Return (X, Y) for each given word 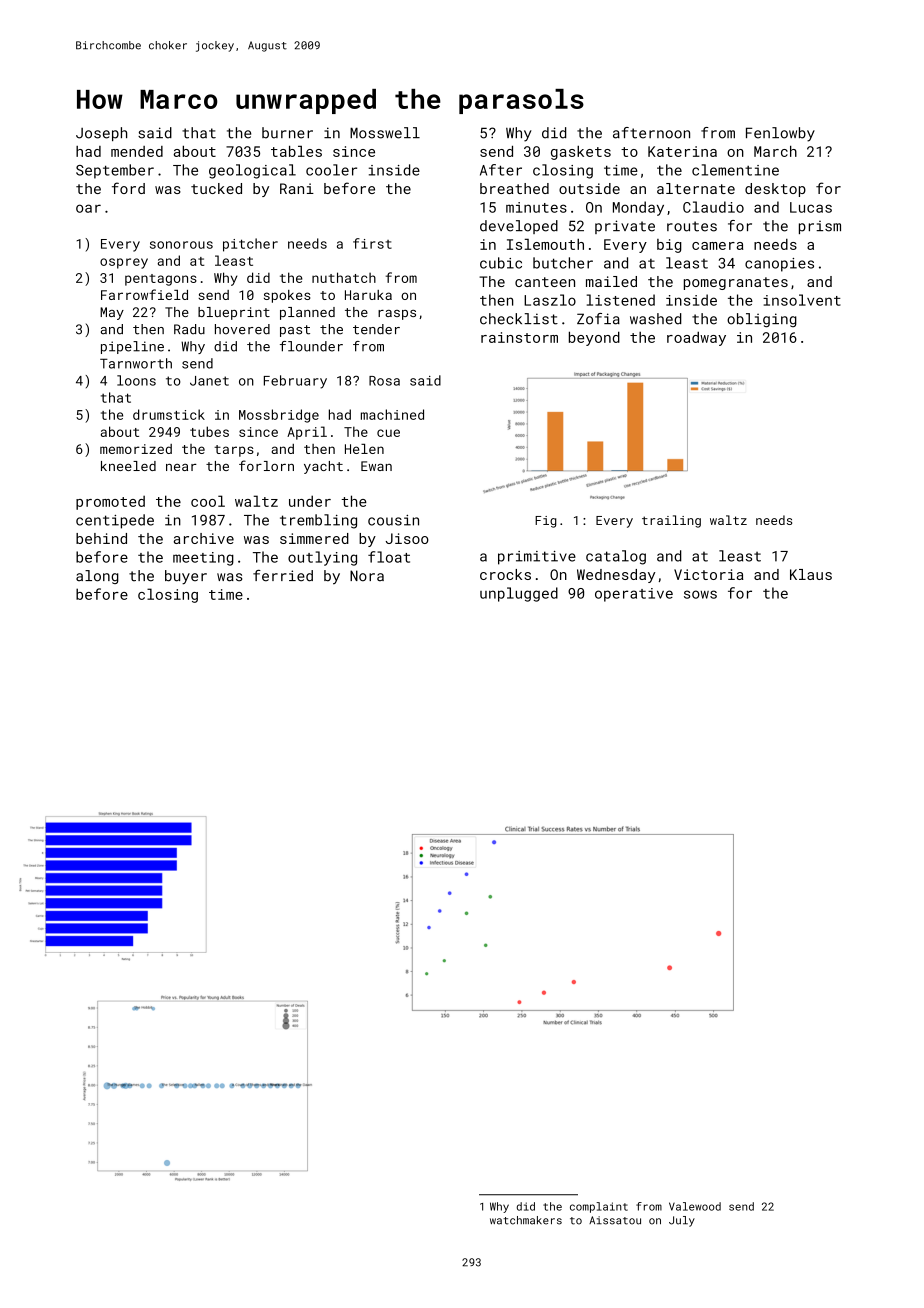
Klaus (811, 574)
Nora (367, 576)
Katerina (682, 151)
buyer (186, 577)
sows (700, 594)
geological (252, 171)
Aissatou (615, 1220)
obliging (762, 320)
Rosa (384, 381)
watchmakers (526, 1220)
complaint (599, 1207)
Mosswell (385, 133)
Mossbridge (279, 416)
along (97, 577)
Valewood (695, 1206)
